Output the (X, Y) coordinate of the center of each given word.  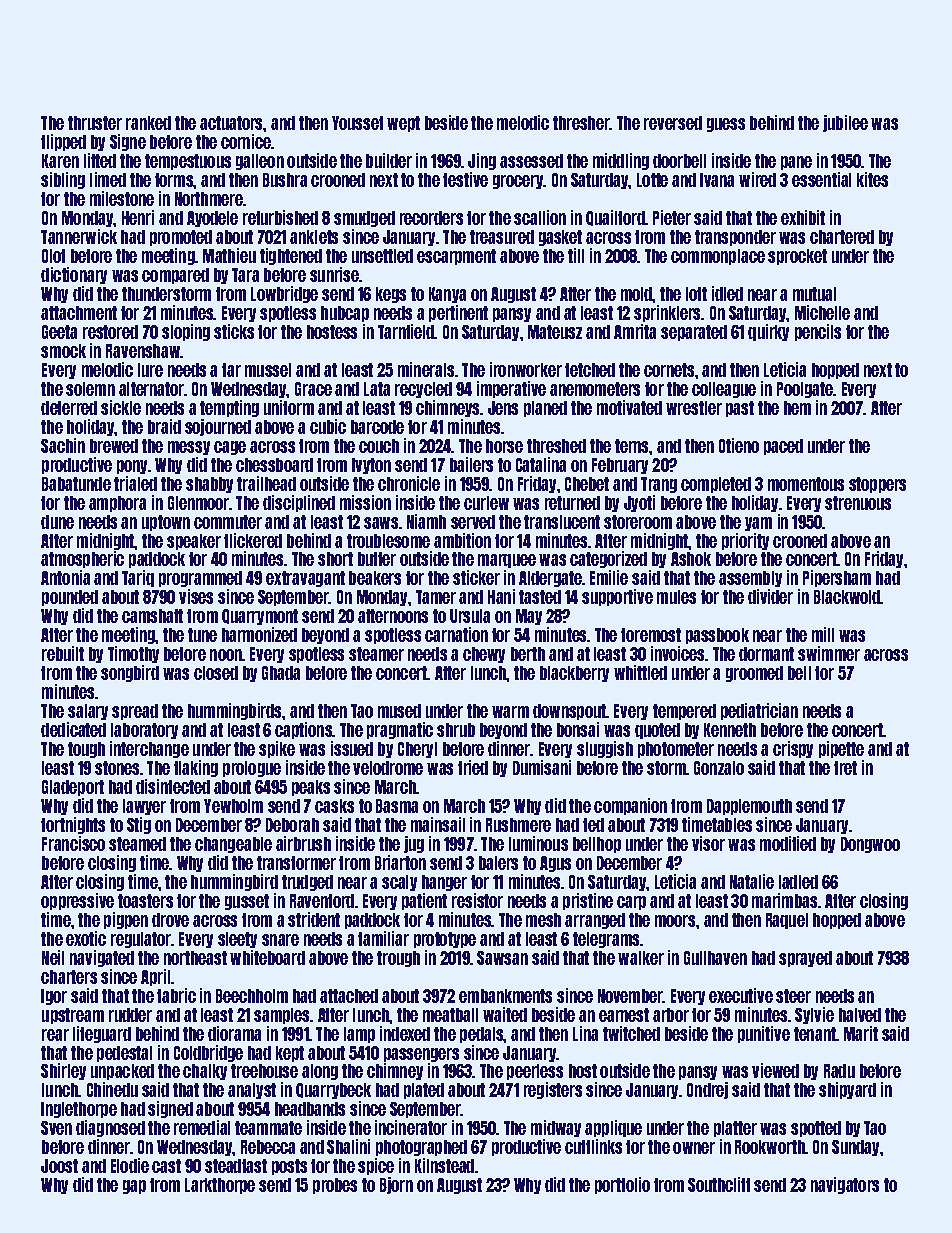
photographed (421, 1148)
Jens (503, 408)
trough (398, 959)
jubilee (845, 123)
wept (403, 124)
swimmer (829, 653)
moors (675, 921)
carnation (456, 634)
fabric (176, 995)
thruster (95, 123)
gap (134, 1187)
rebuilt (63, 653)
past (740, 409)
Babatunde (76, 484)
